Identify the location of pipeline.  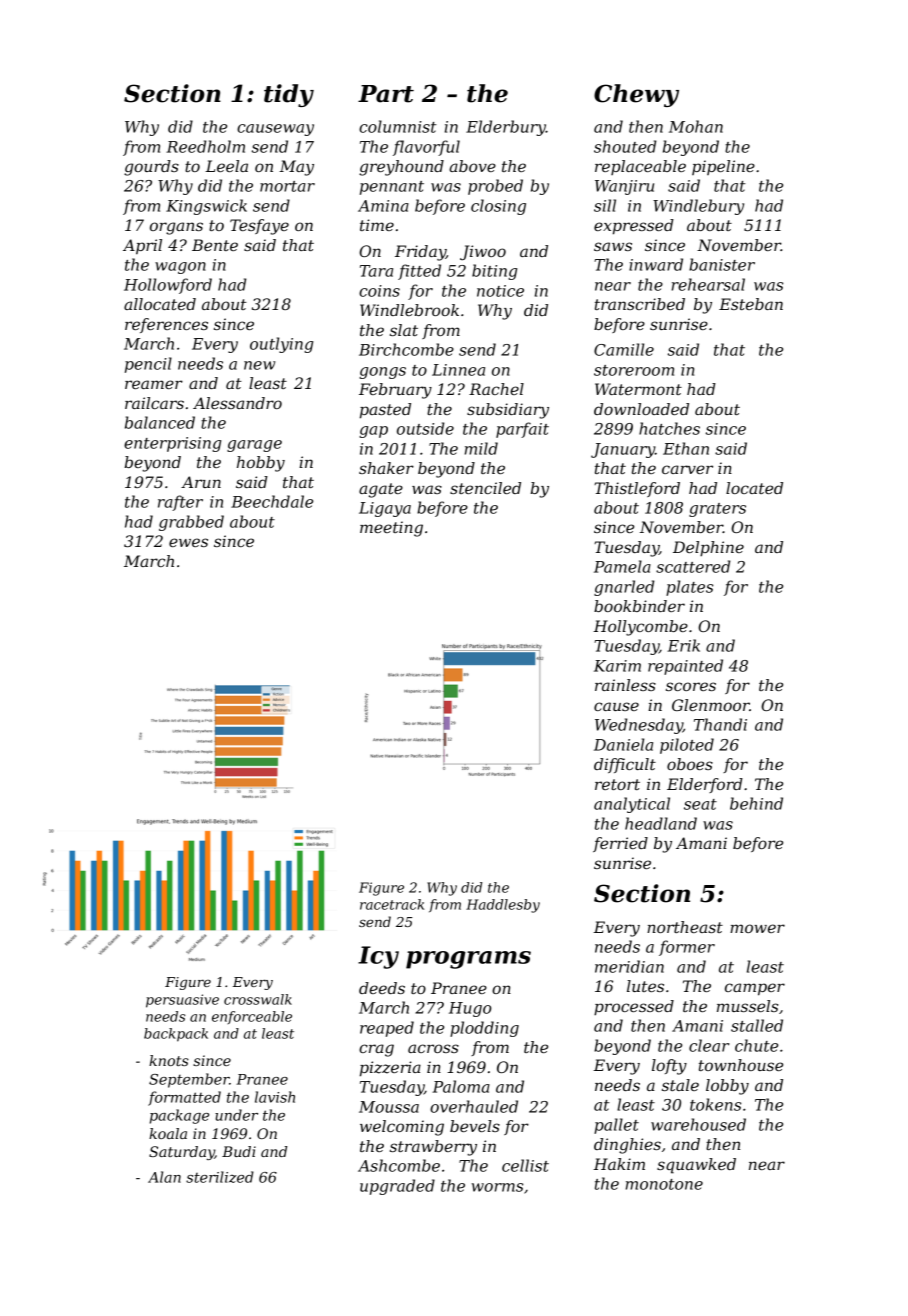
(723, 167).
